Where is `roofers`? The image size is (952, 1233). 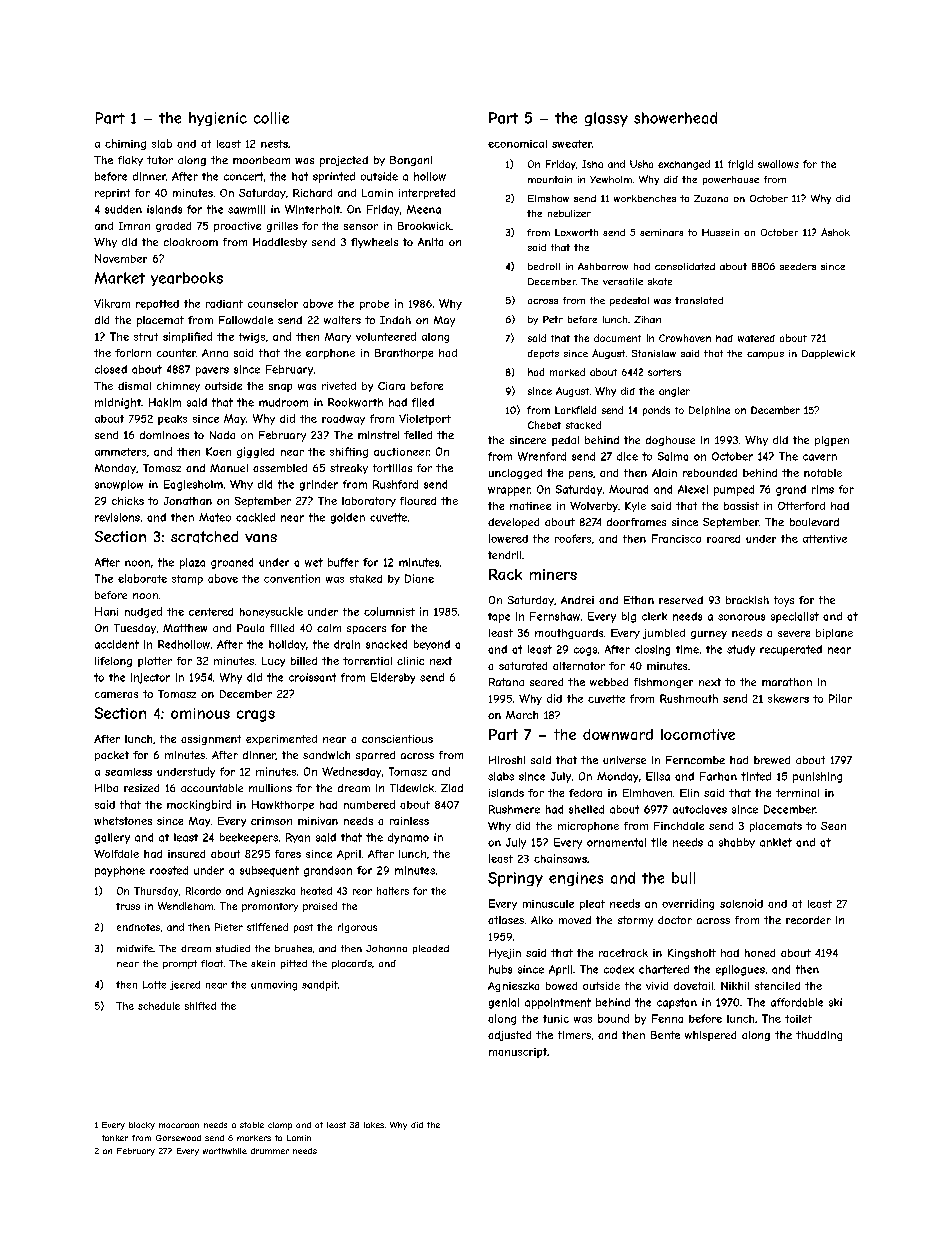 roofers is located at coordinates (573, 538).
